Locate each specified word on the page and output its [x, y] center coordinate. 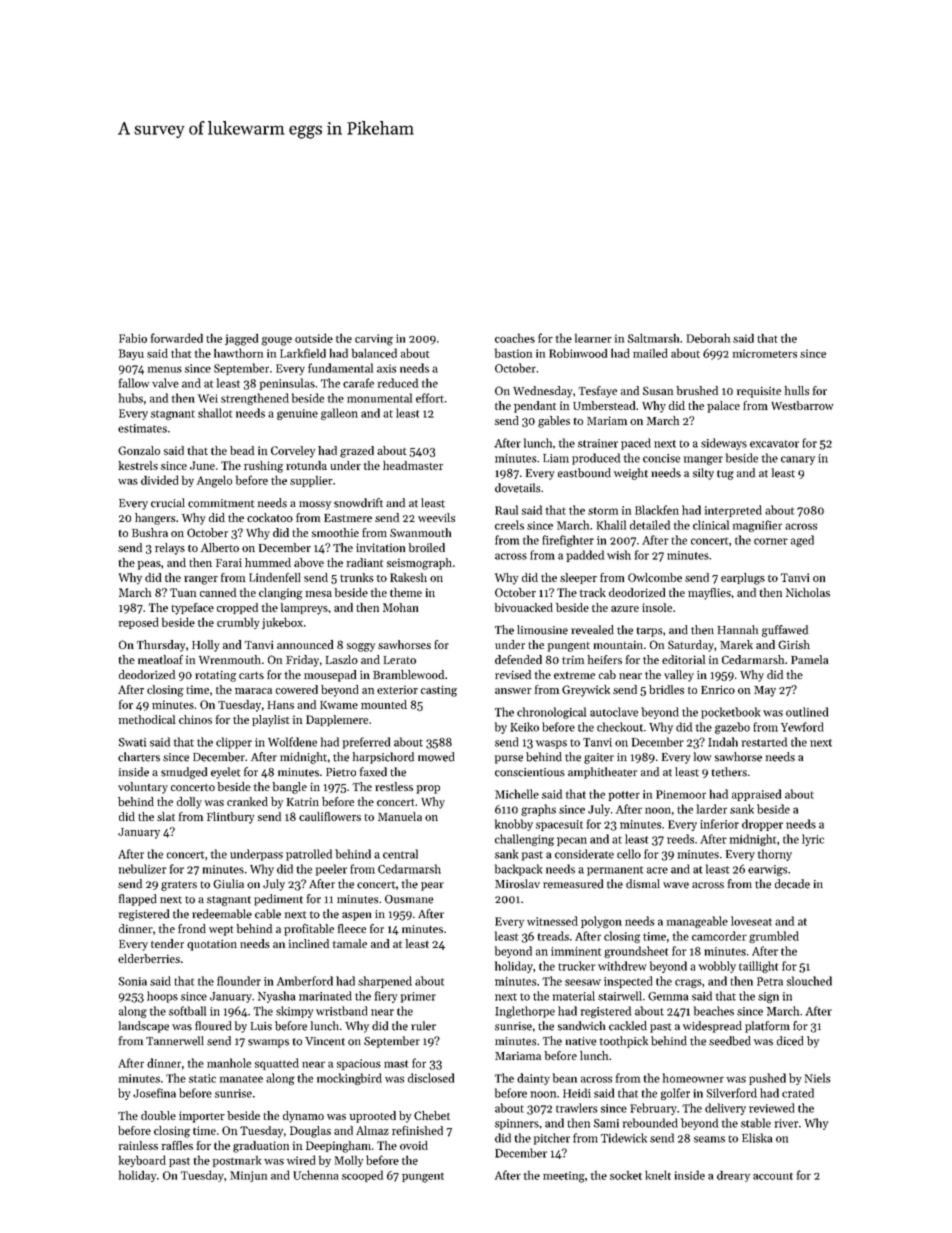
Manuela [400, 816]
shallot [215, 413]
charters [139, 757]
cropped [237, 608]
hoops [162, 997]
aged [802, 541]
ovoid [414, 1145]
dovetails [517, 488]
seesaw [583, 982]
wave [676, 885]
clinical [711, 525]
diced [790, 1041]
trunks [357, 577]
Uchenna [315, 1175]
